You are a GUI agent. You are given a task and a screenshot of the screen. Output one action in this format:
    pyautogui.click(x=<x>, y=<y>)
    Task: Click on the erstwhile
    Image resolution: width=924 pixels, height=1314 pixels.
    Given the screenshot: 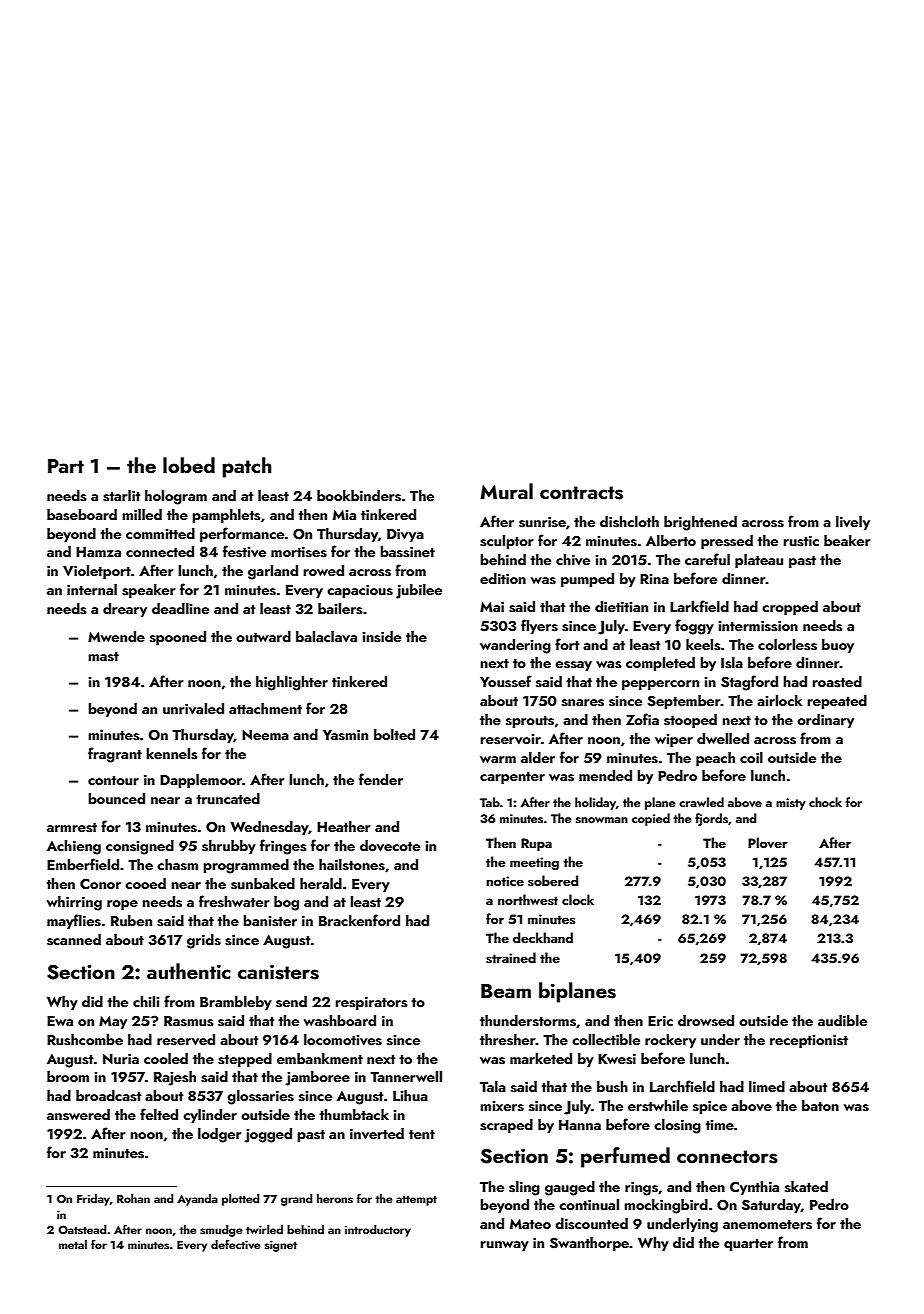 What is the action you would take?
    pyautogui.click(x=658, y=1106)
